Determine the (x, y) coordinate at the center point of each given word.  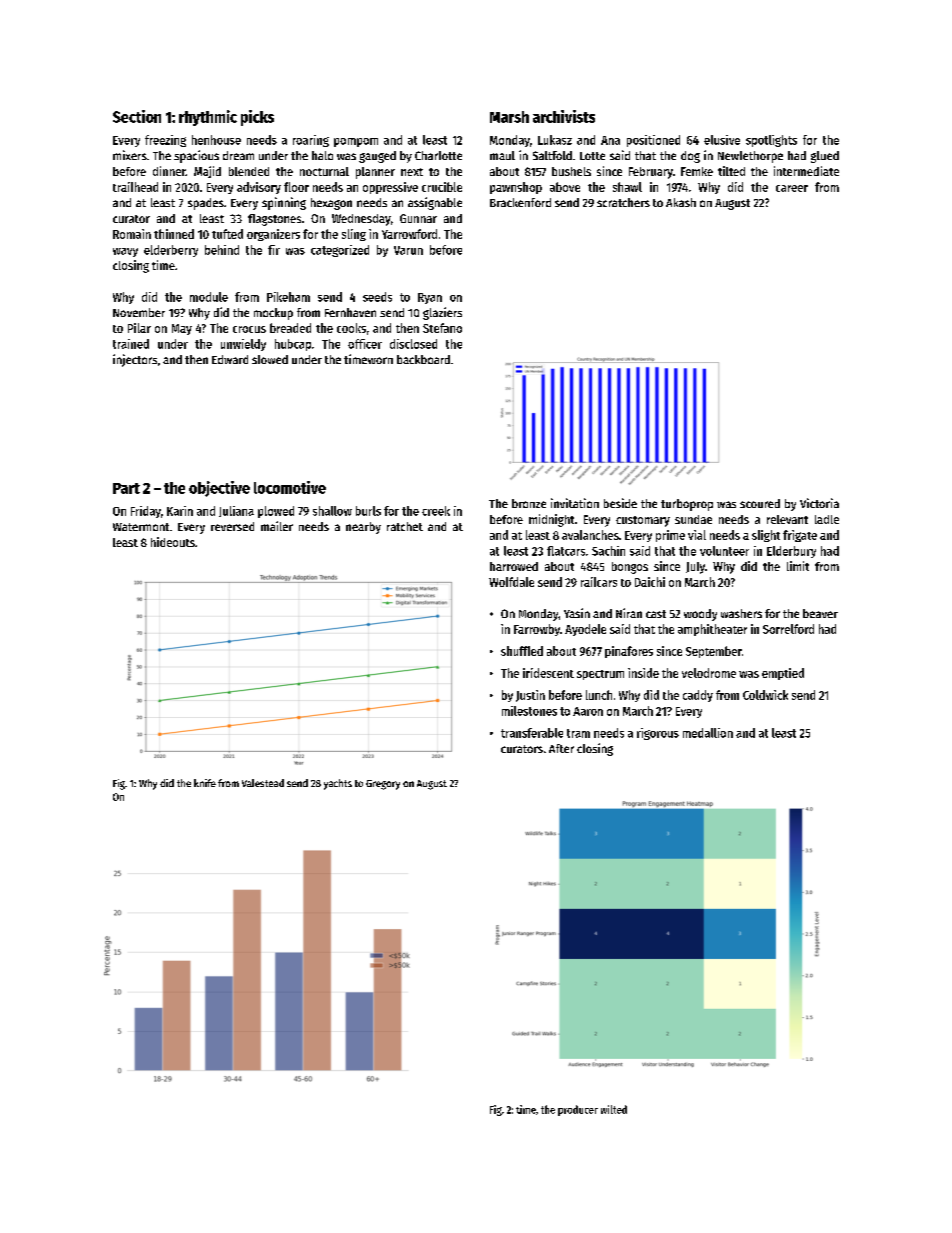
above (565, 187)
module (209, 297)
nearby (363, 528)
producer (578, 1110)
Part (126, 488)
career (792, 188)
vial (697, 535)
